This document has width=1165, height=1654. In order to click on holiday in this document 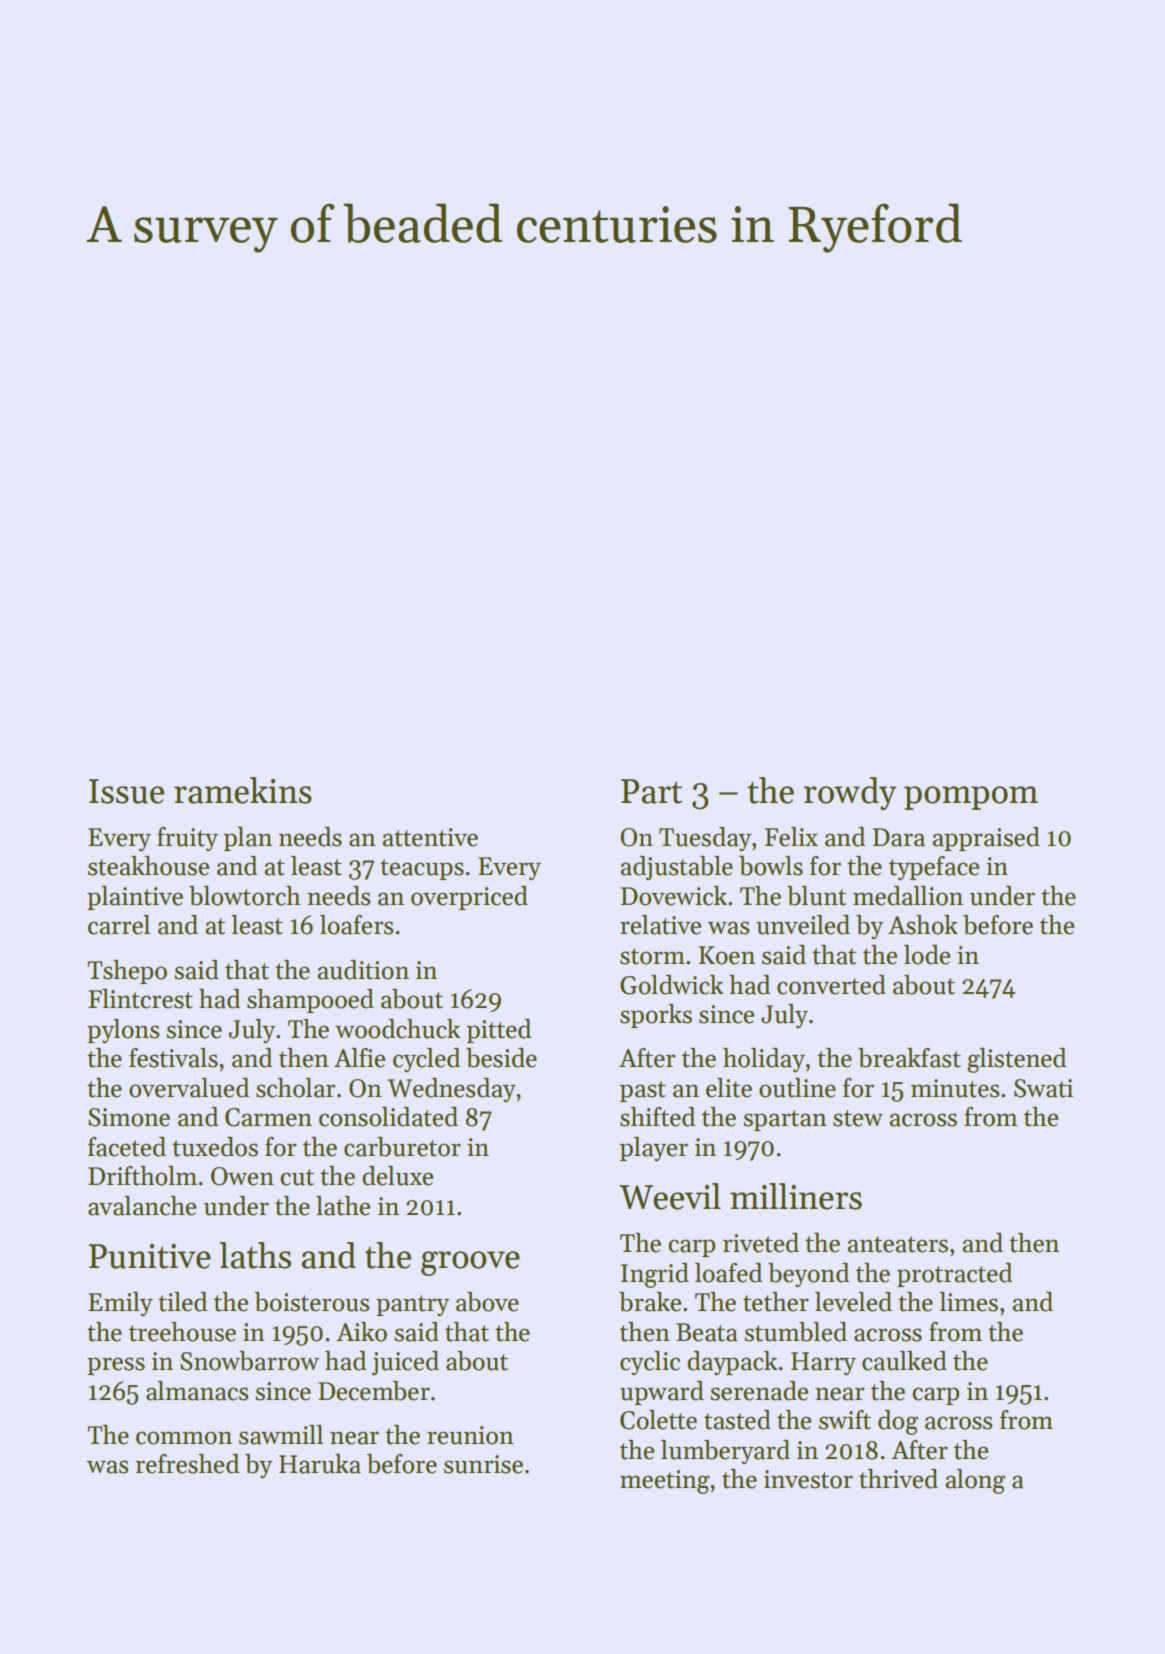, I will do `click(764, 1060)`.
